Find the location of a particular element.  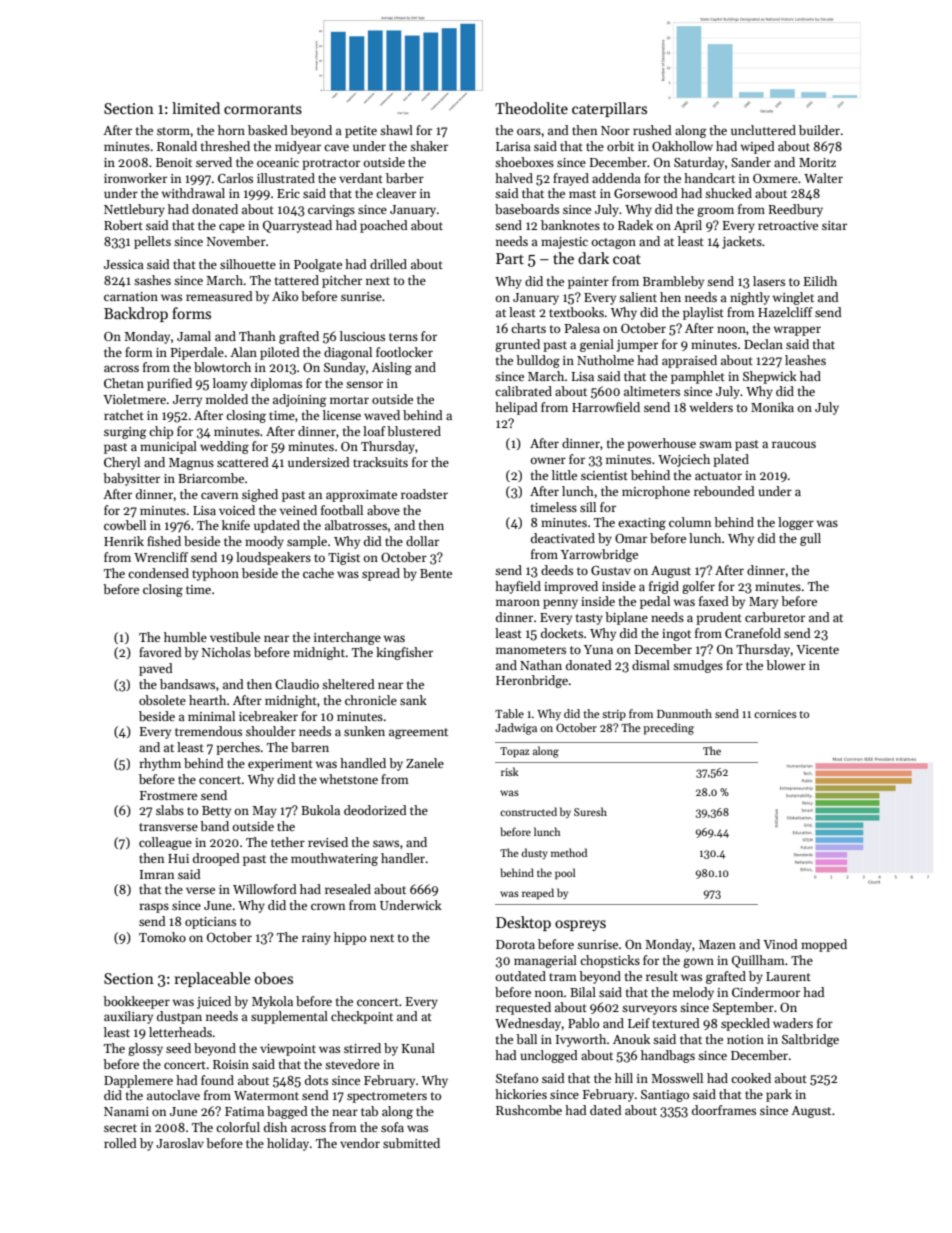

risk is located at coordinates (510, 771).
